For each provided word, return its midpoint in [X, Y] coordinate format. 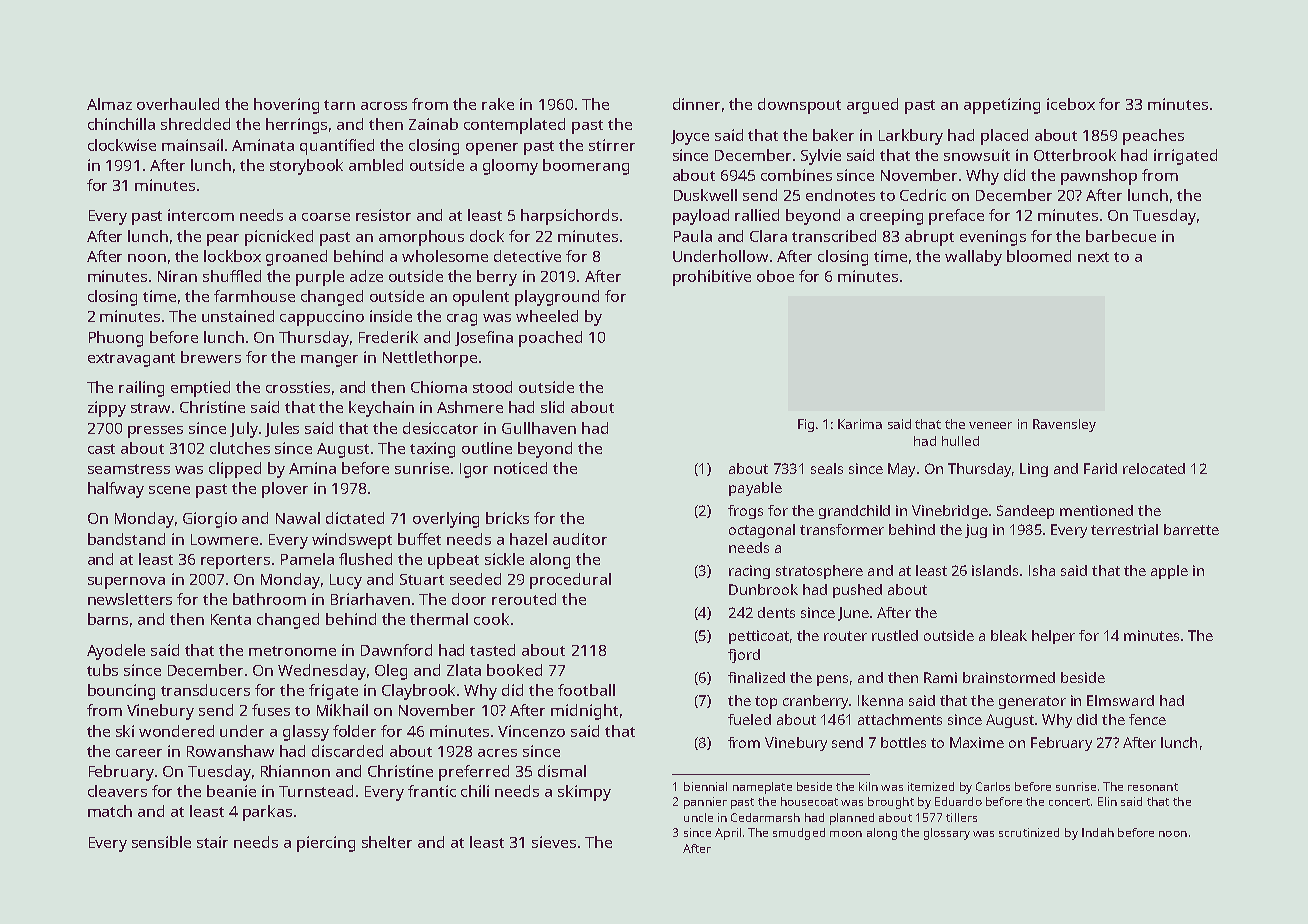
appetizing [1002, 106]
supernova [126, 583]
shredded [195, 124]
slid [552, 407]
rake [498, 104]
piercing [326, 844]
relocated [1154, 468]
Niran [177, 276]
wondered [176, 731]
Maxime [977, 742]
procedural [570, 581]
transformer [842, 529]
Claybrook [418, 692]
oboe [775, 276]
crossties [298, 387]
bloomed [1039, 256]
